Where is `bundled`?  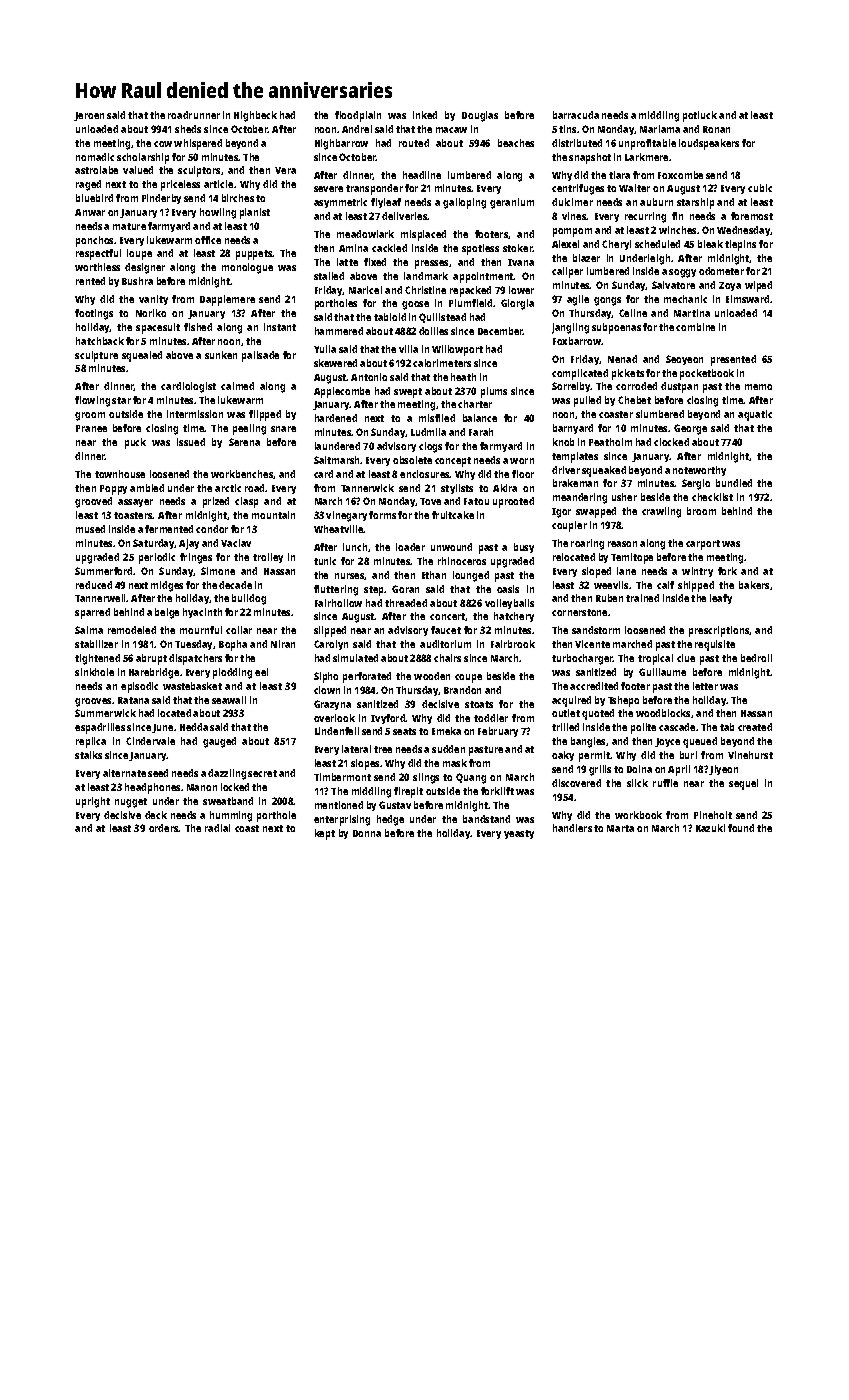
bundled is located at coordinates (734, 483).
